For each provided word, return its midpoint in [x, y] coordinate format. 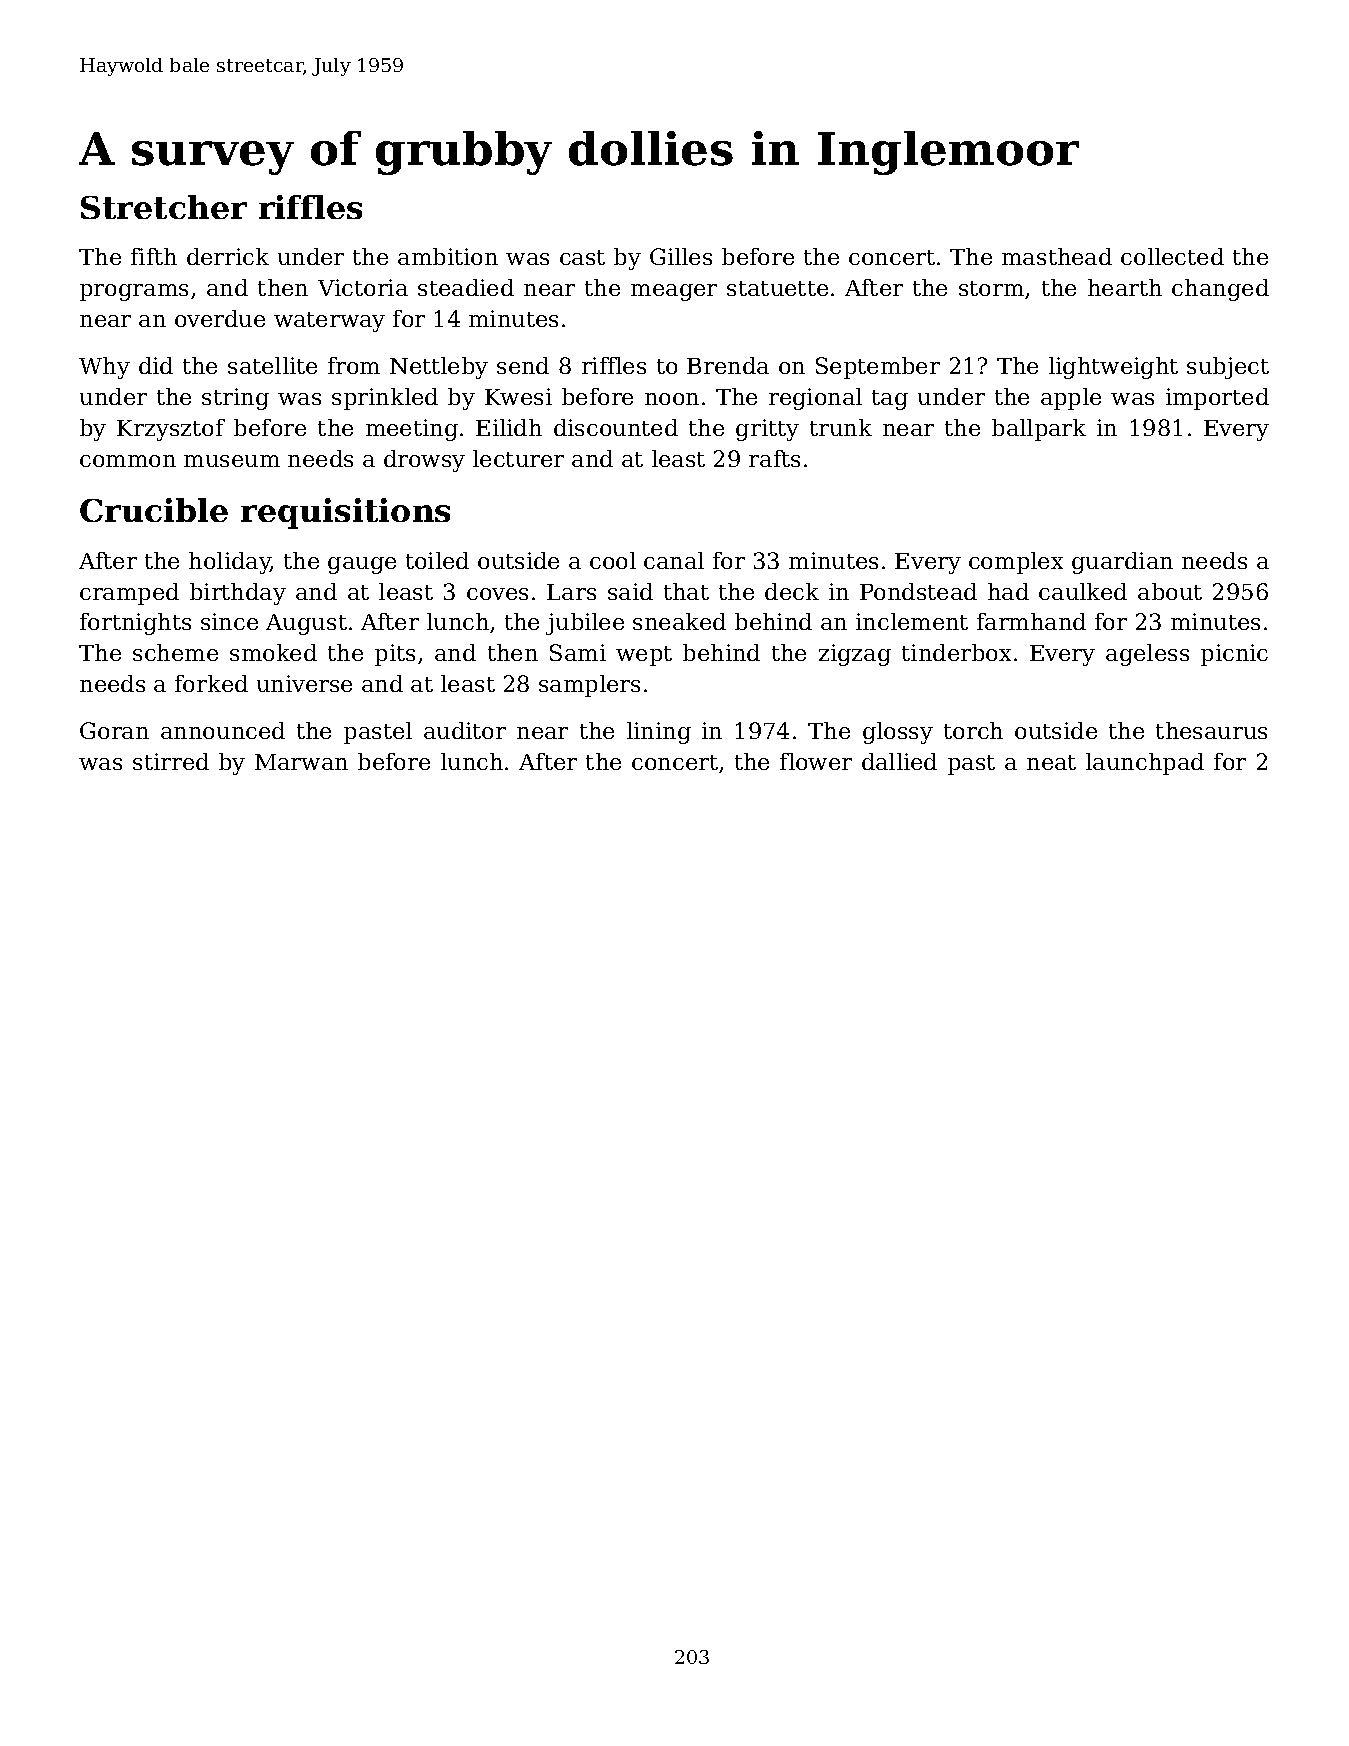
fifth [154, 256]
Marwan [301, 762]
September [878, 368]
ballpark [1039, 430]
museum [232, 461]
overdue [220, 318]
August [306, 624]
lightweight [1113, 368]
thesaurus [1211, 730]
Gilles [681, 256]
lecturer [518, 458]
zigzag [855, 655]
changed [1220, 290]
